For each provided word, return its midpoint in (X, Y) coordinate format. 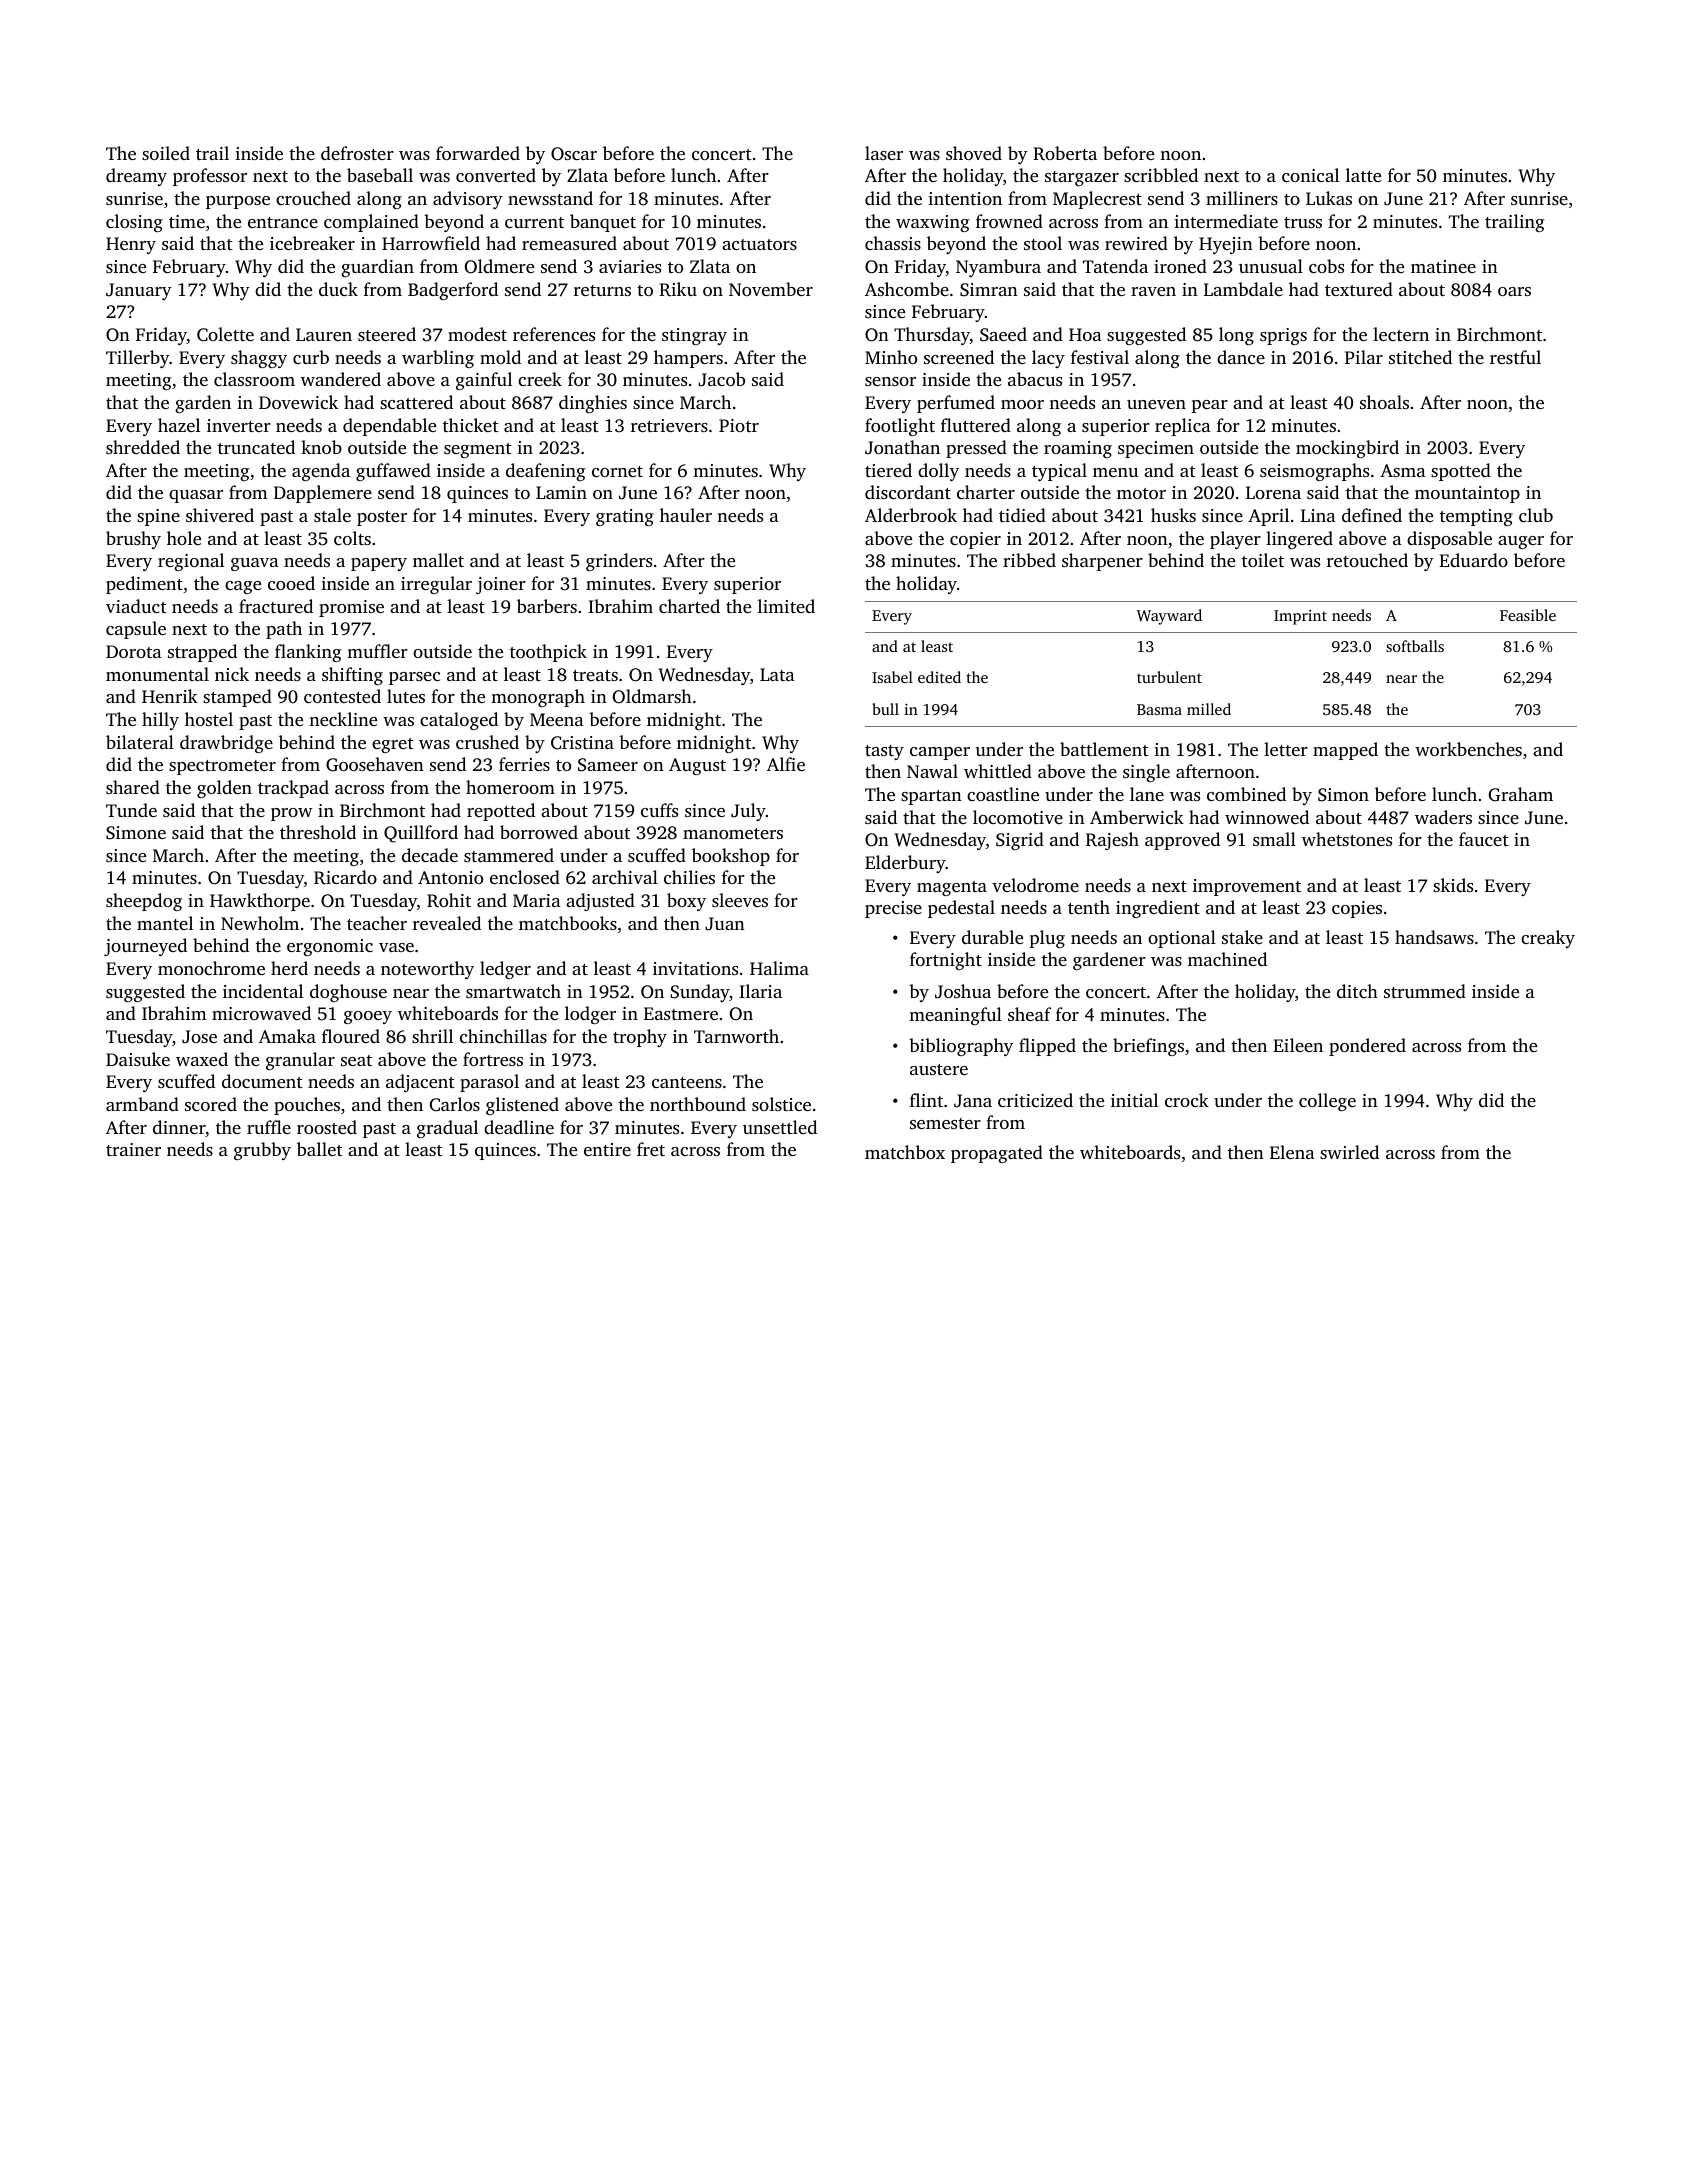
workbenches (1468, 749)
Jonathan (902, 447)
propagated (997, 1154)
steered (387, 334)
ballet (320, 1149)
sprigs (1283, 336)
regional (191, 562)
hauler (686, 515)
